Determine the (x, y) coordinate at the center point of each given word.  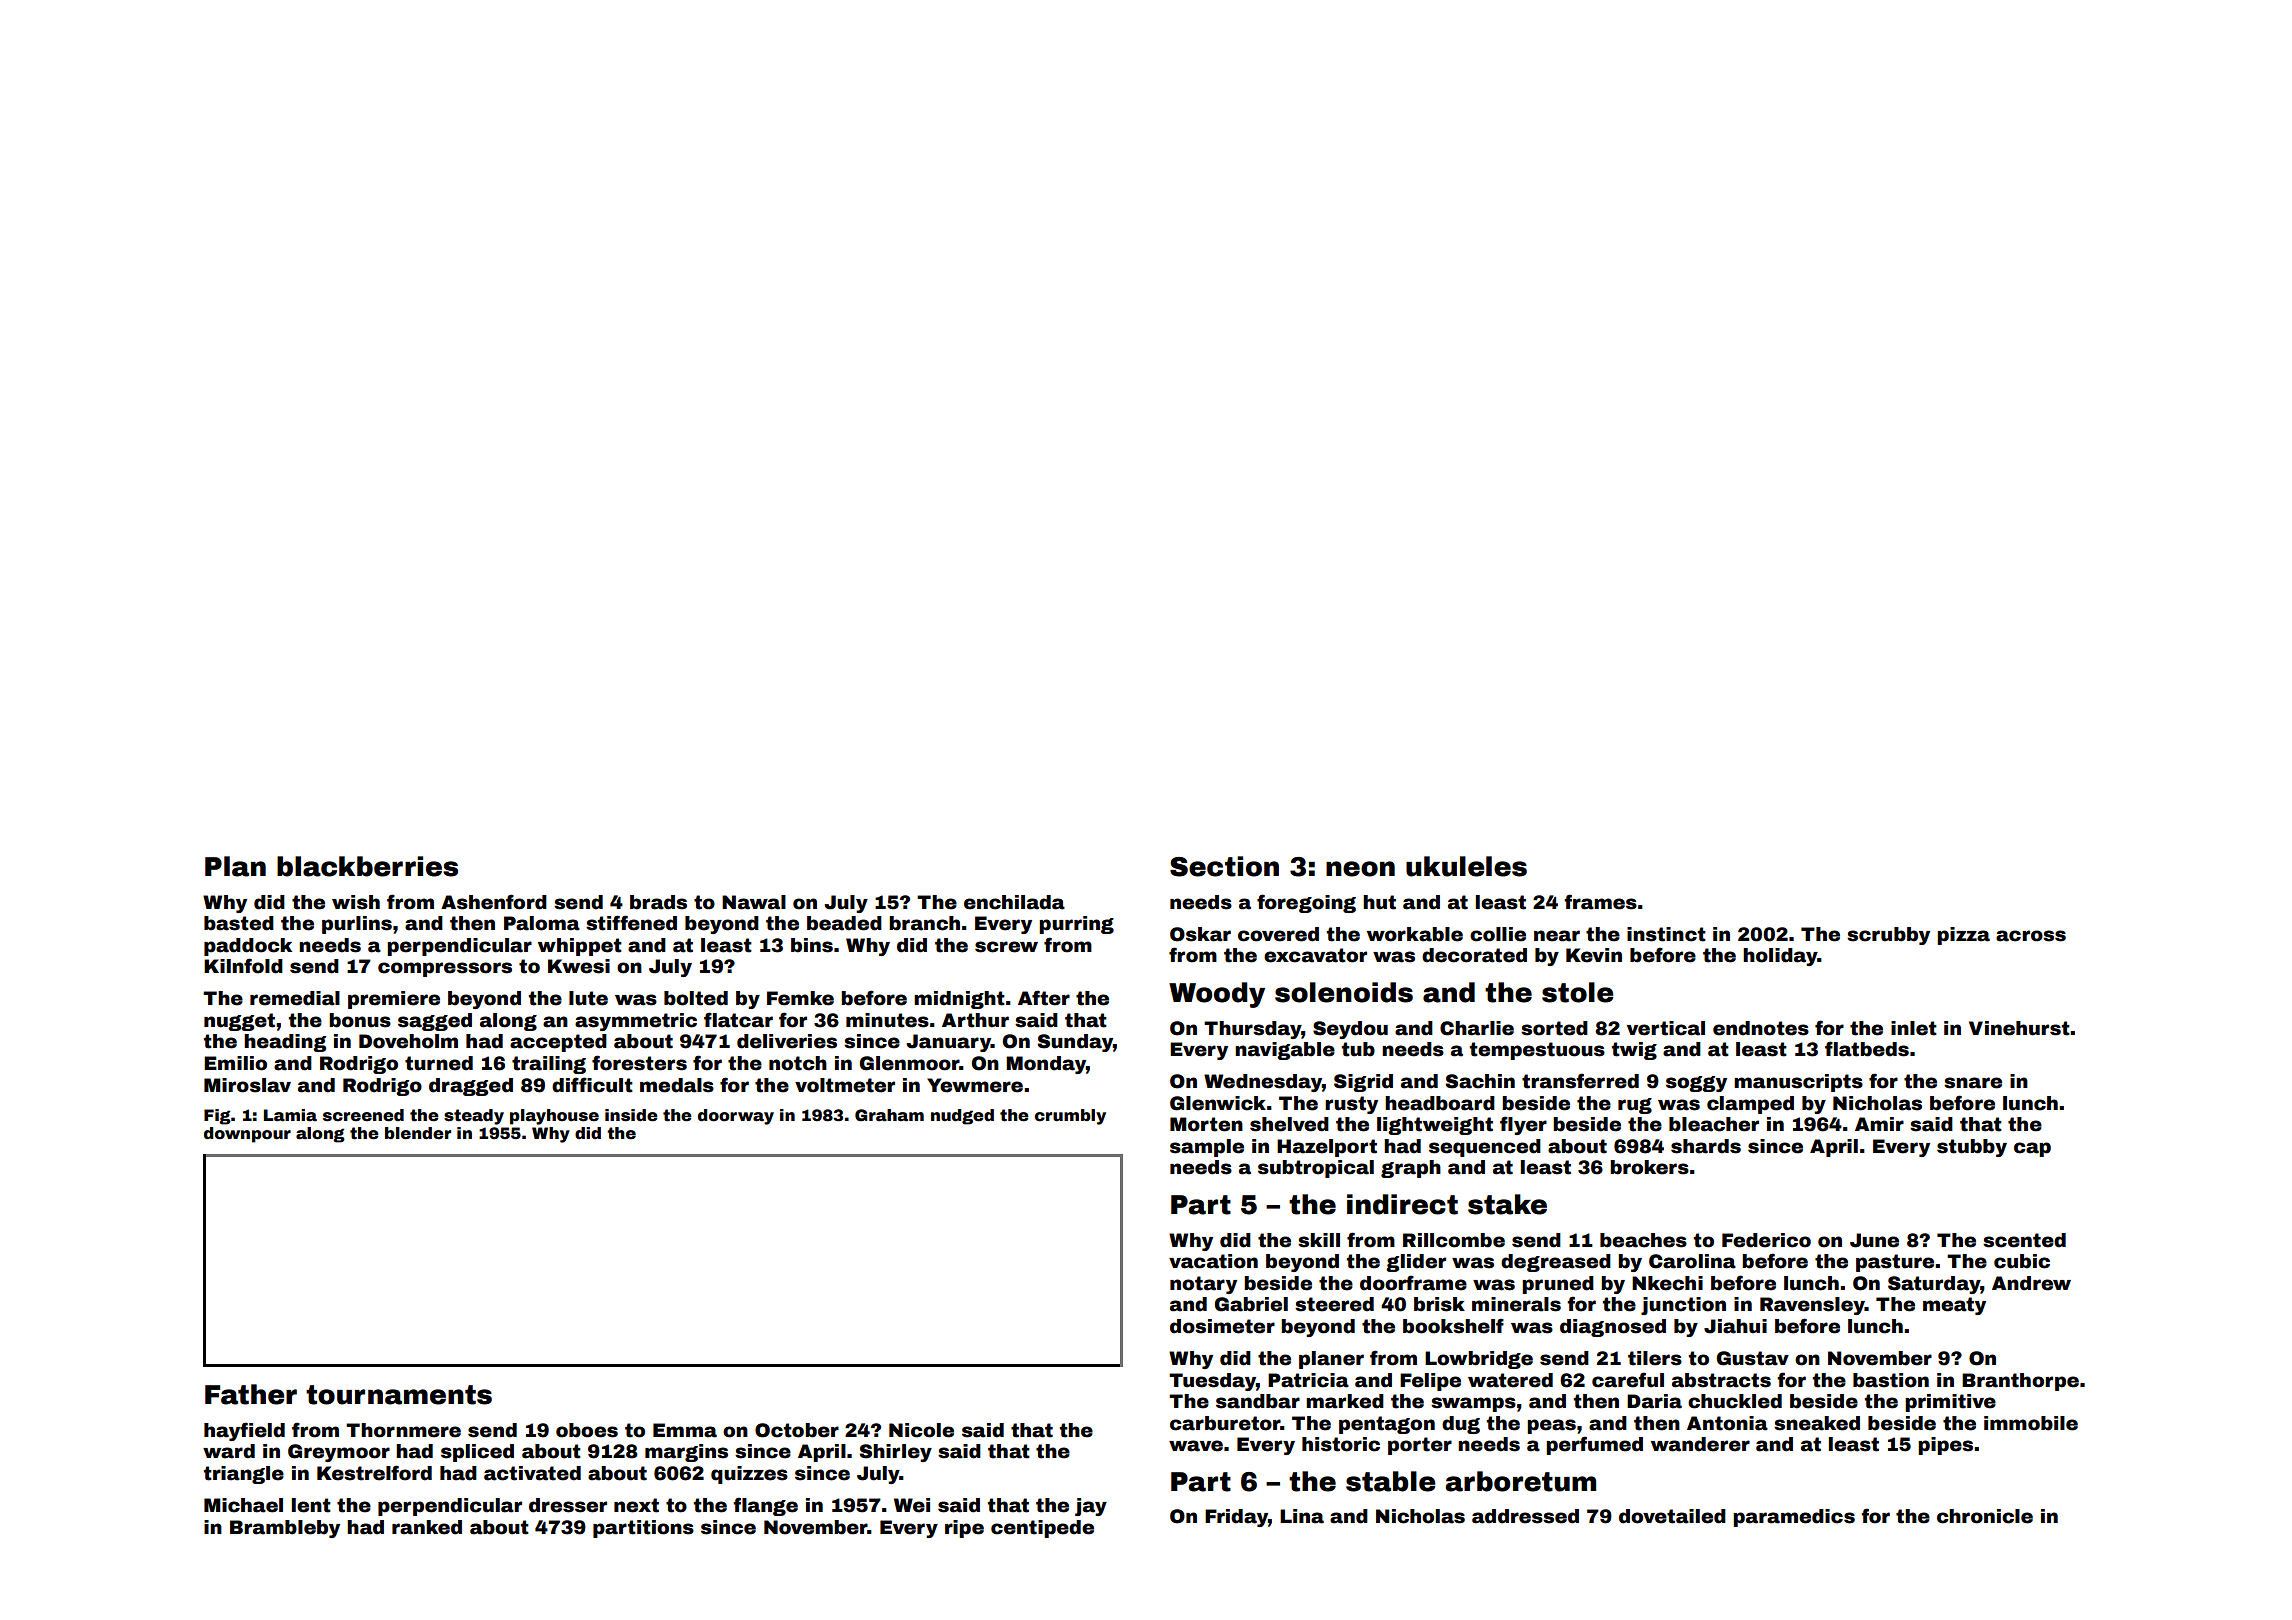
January (949, 1043)
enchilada (1014, 902)
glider (1416, 1263)
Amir (1879, 1124)
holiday (1780, 957)
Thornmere (403, 1430)
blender (418, 1133)
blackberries (367, 866)
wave (1196, 1446)
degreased (1556, 1263)
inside (631, 1115)
